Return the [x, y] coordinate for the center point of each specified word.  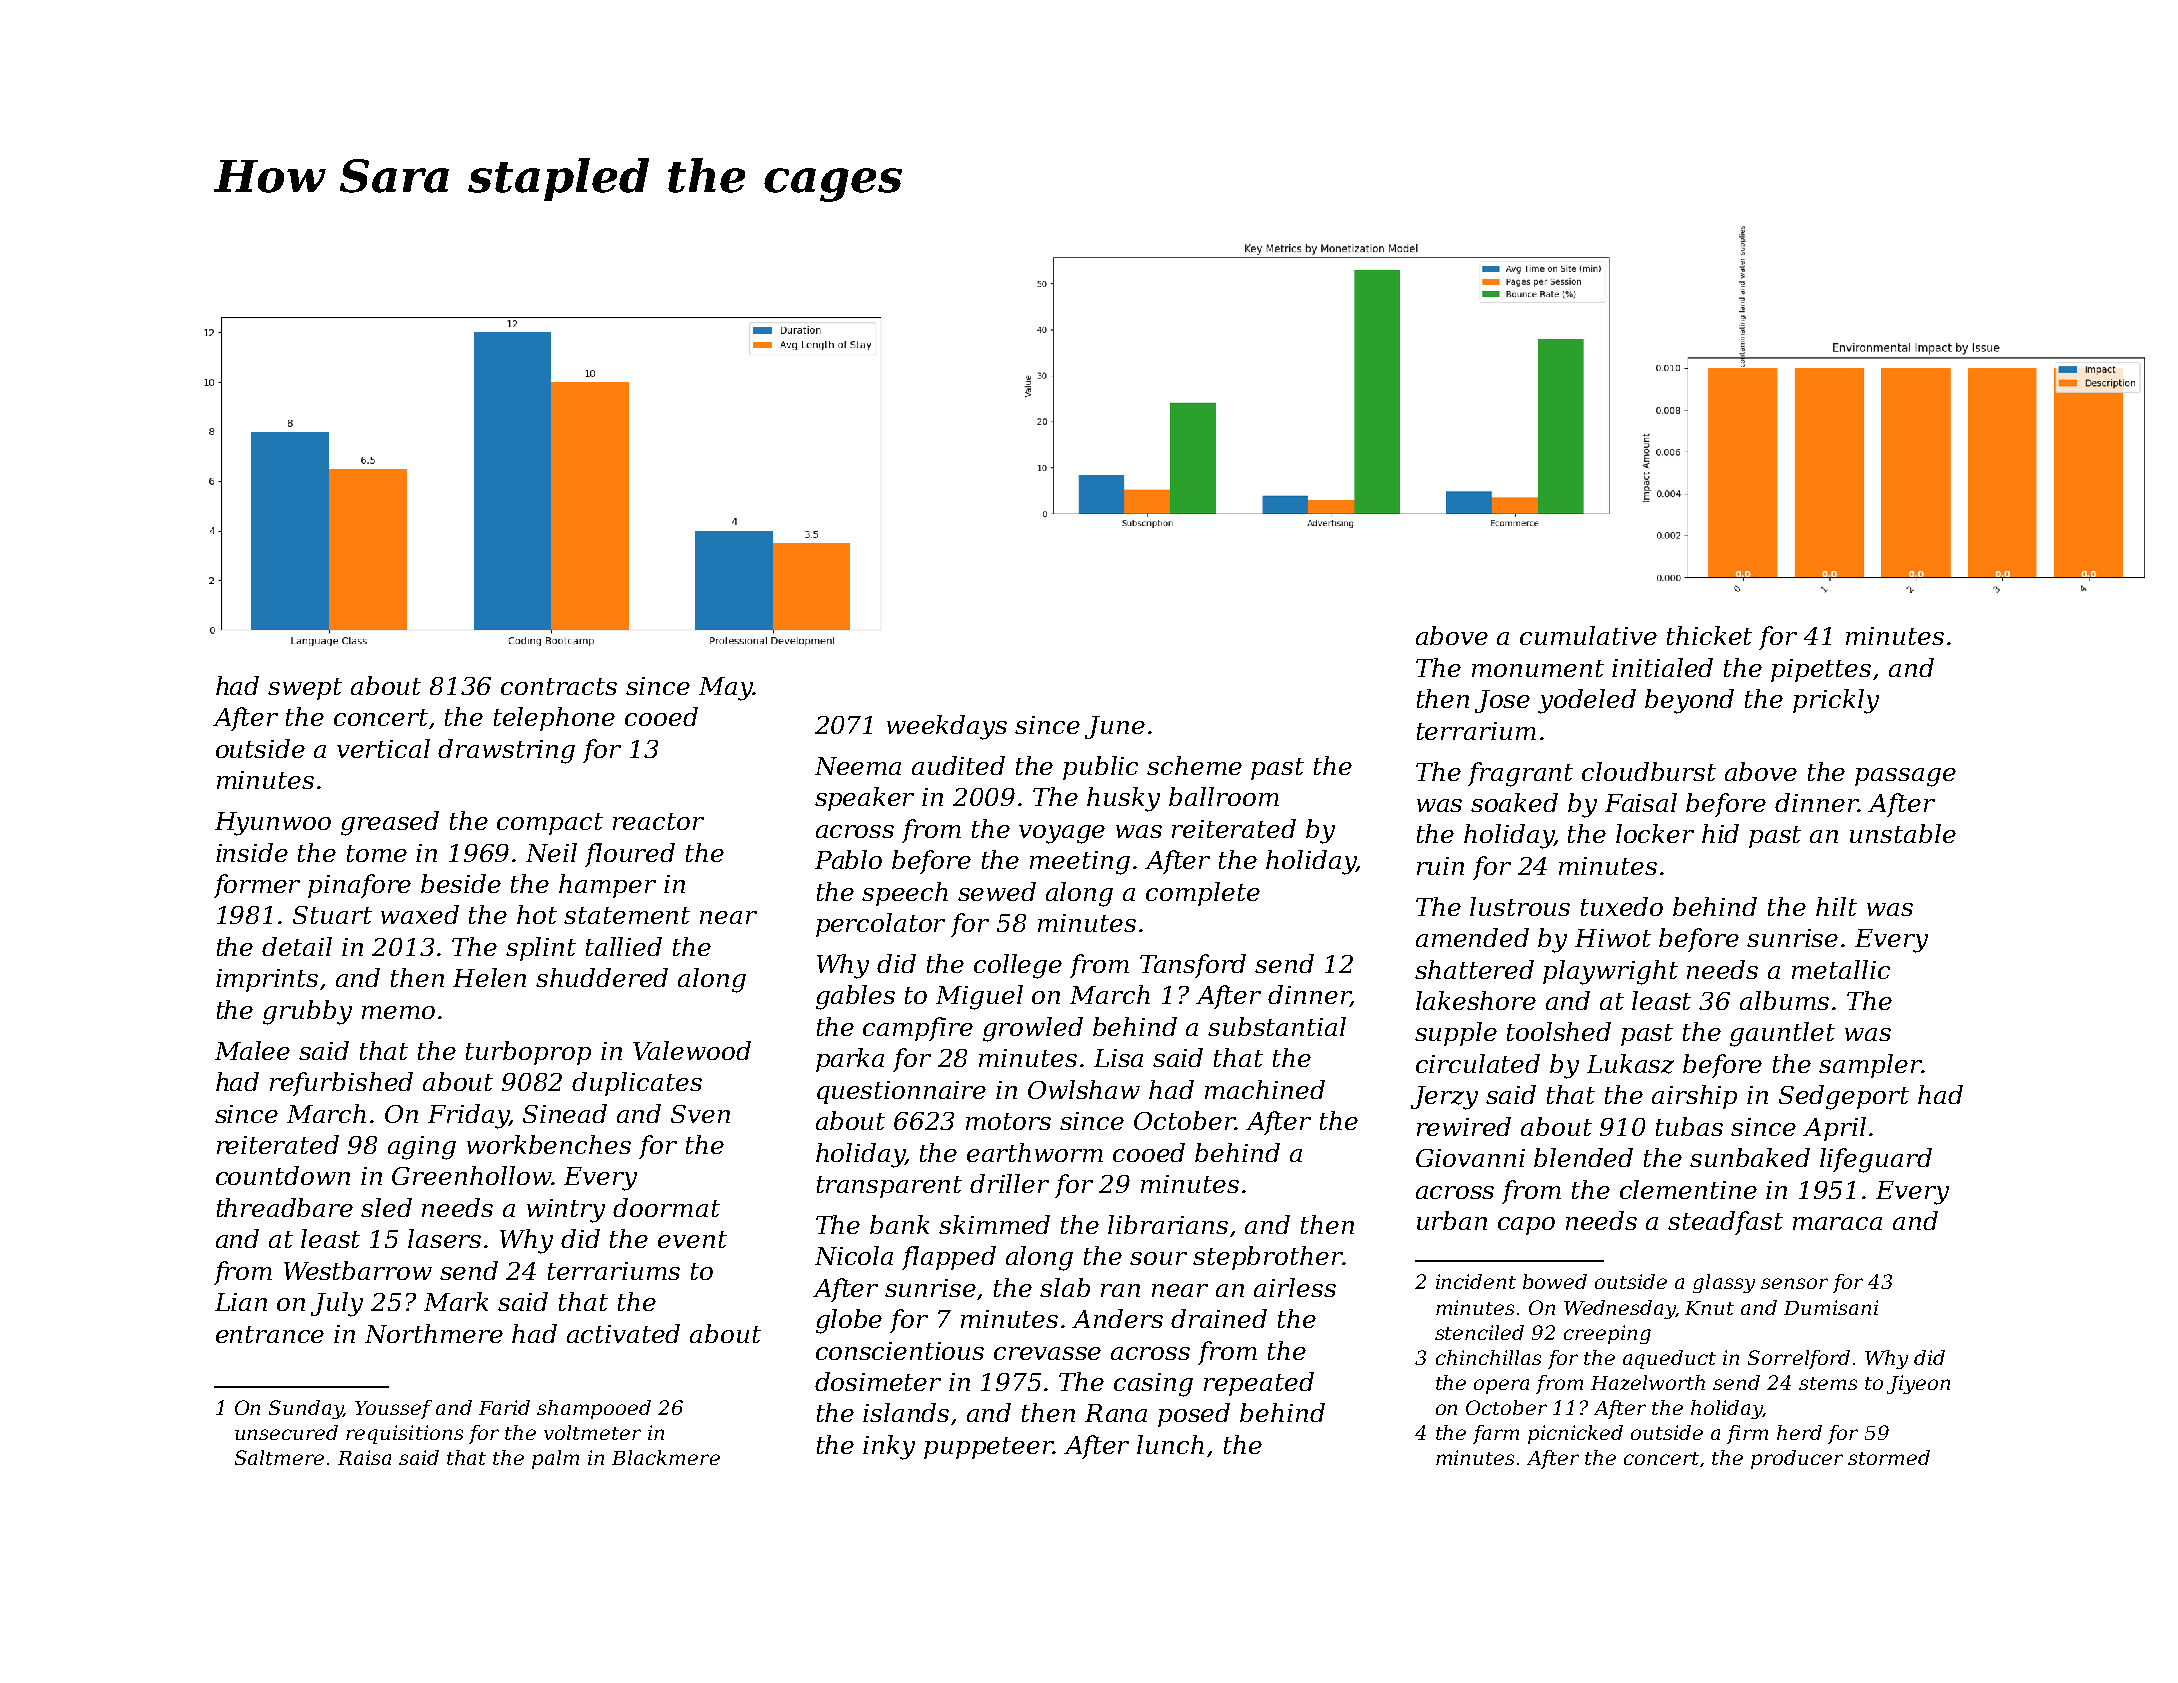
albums [1784, 1000]
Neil [551, 852]
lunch [1170, 1444]
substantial [1277, 1026]
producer [1797, 1459]
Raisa [364, 1457]
